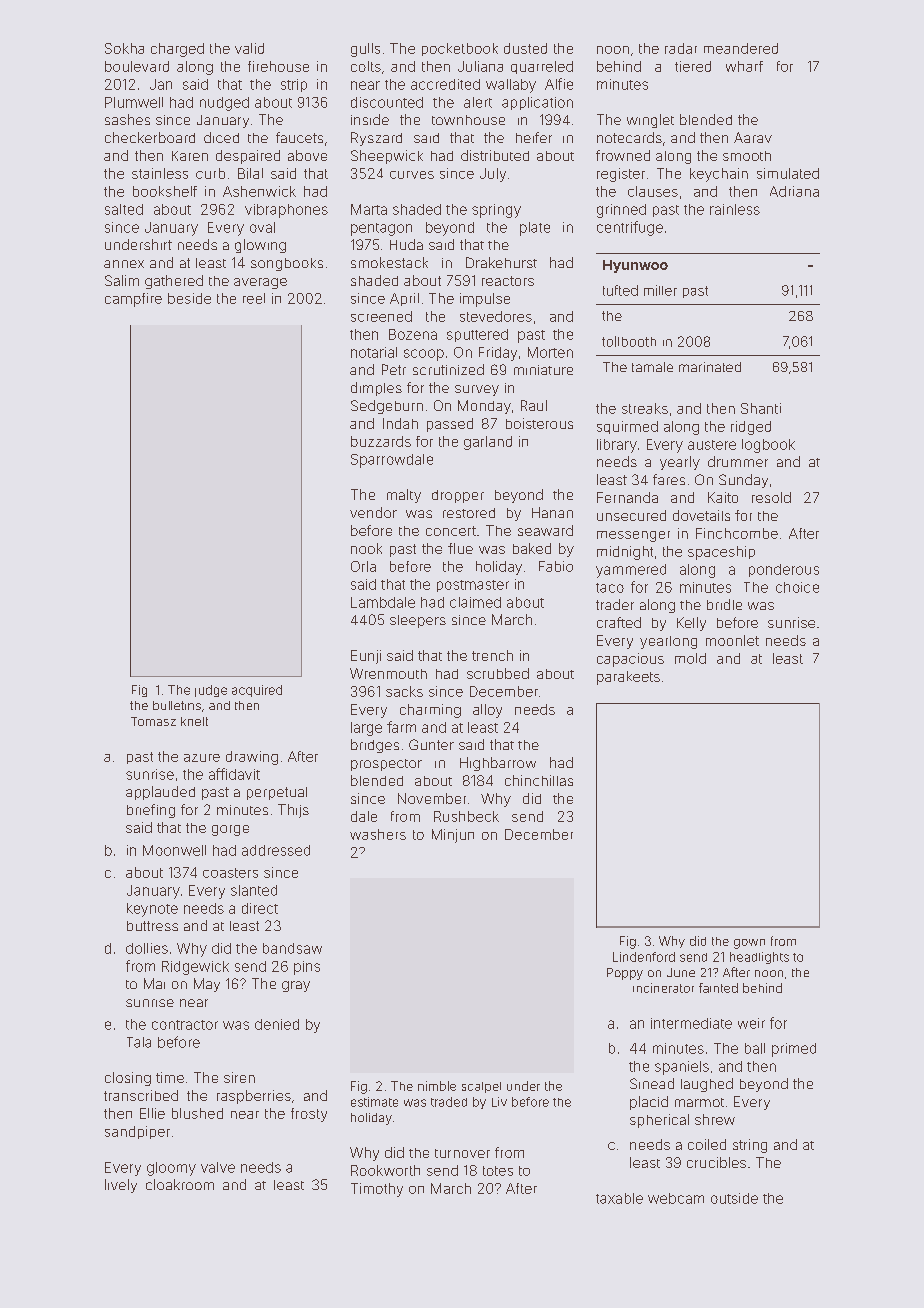 The height and width of the screenshot is (1308, 924). I want to click on valve, so click(218, 1167).
